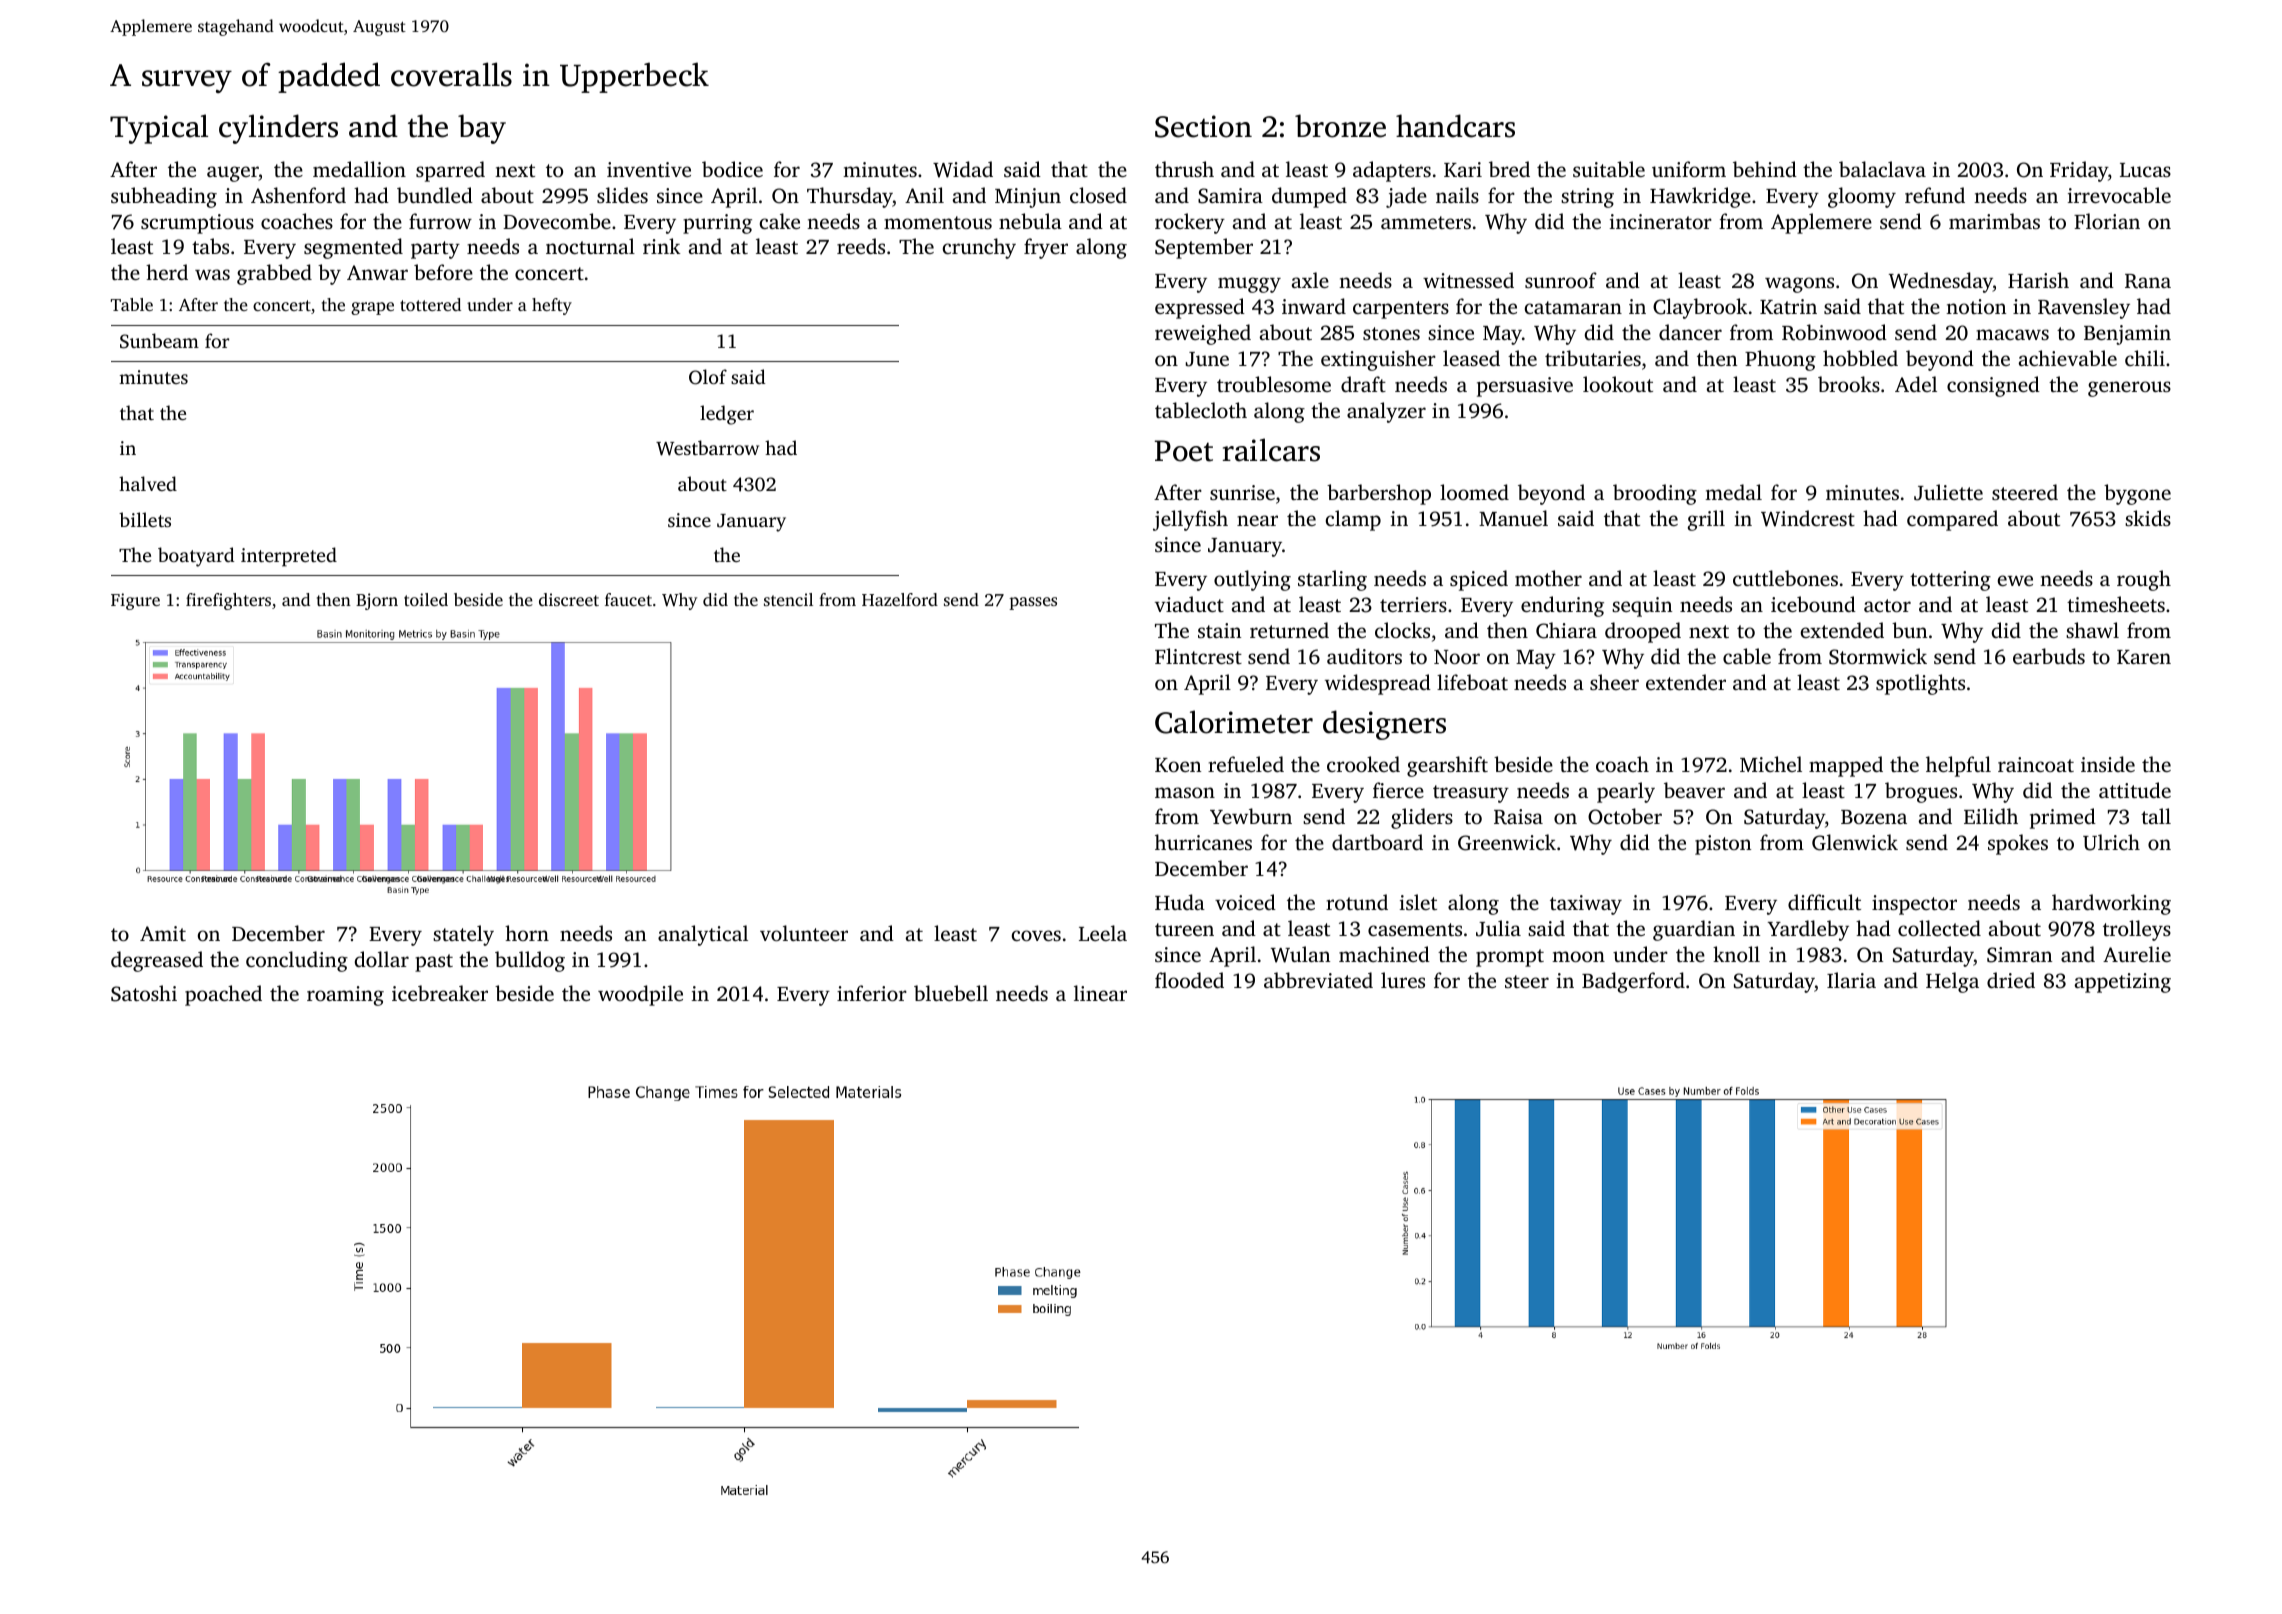 This screenshot has width=2282, height=1614. What do you see at coordinates (1958, 766) in the screenshot?
I see `helpful` at bounding box center [1958, 766].
